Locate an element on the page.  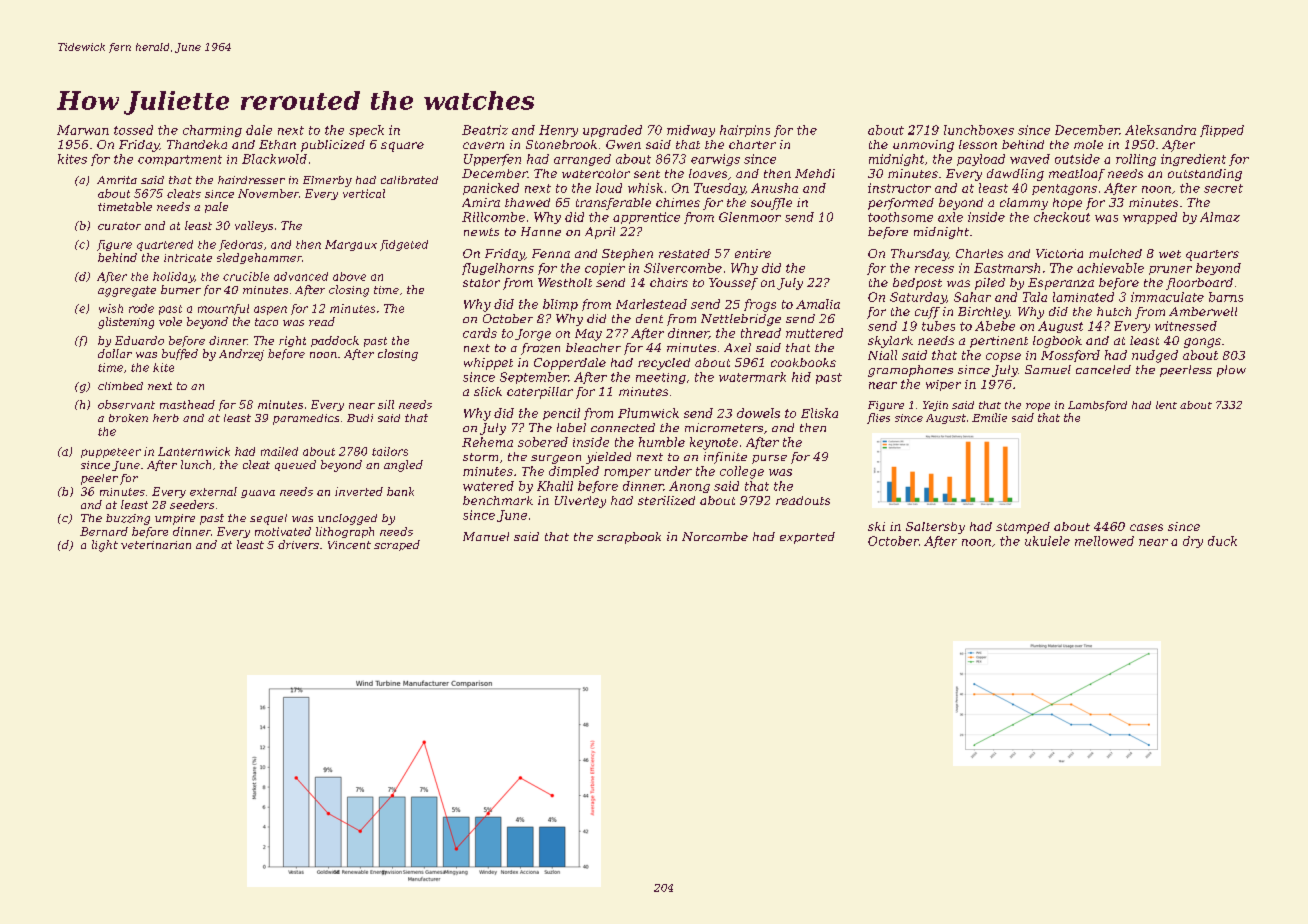
exported is located at coordinates (807, 538).
